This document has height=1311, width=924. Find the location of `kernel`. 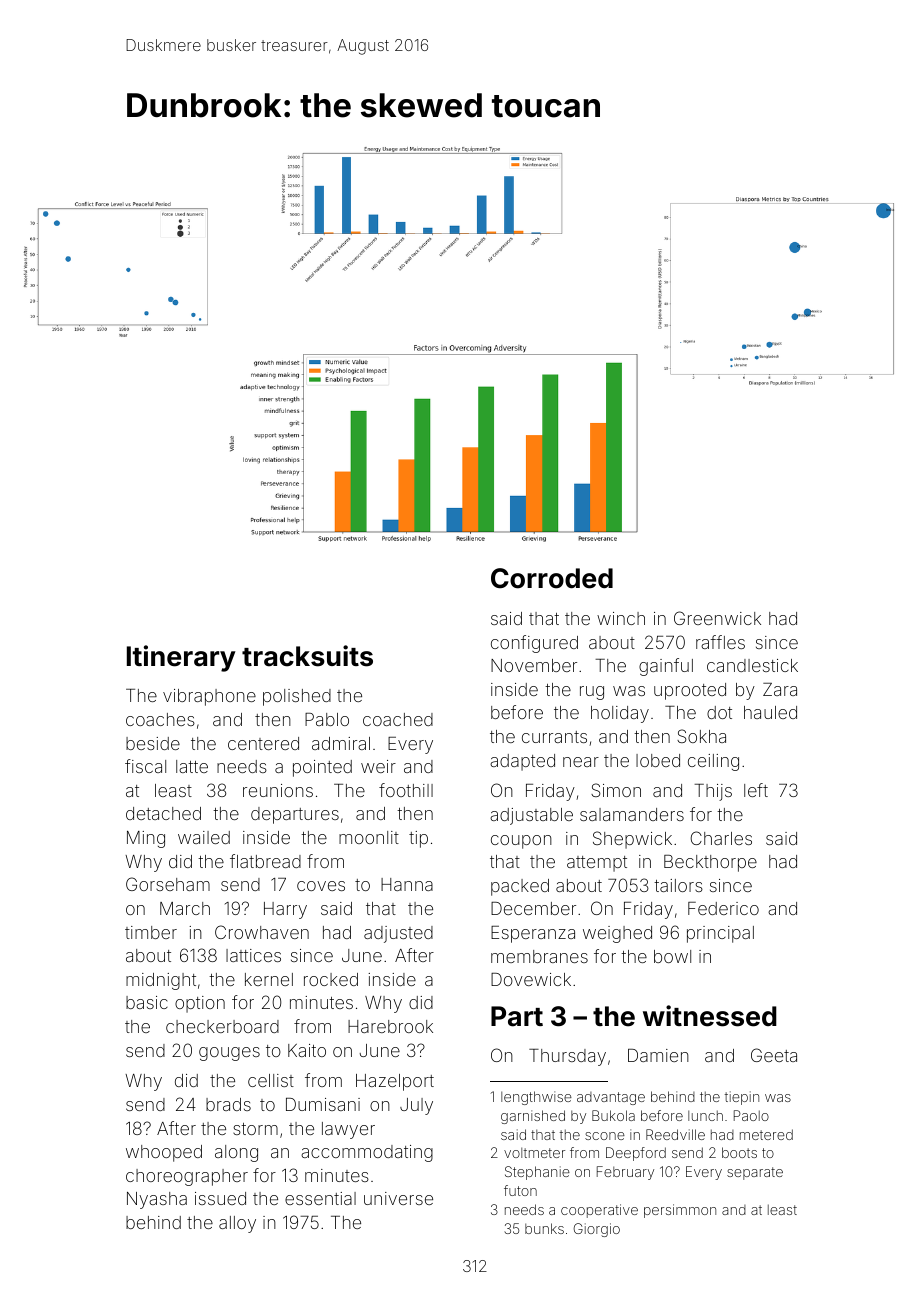

kernel is located at coordinates (269, 979).
